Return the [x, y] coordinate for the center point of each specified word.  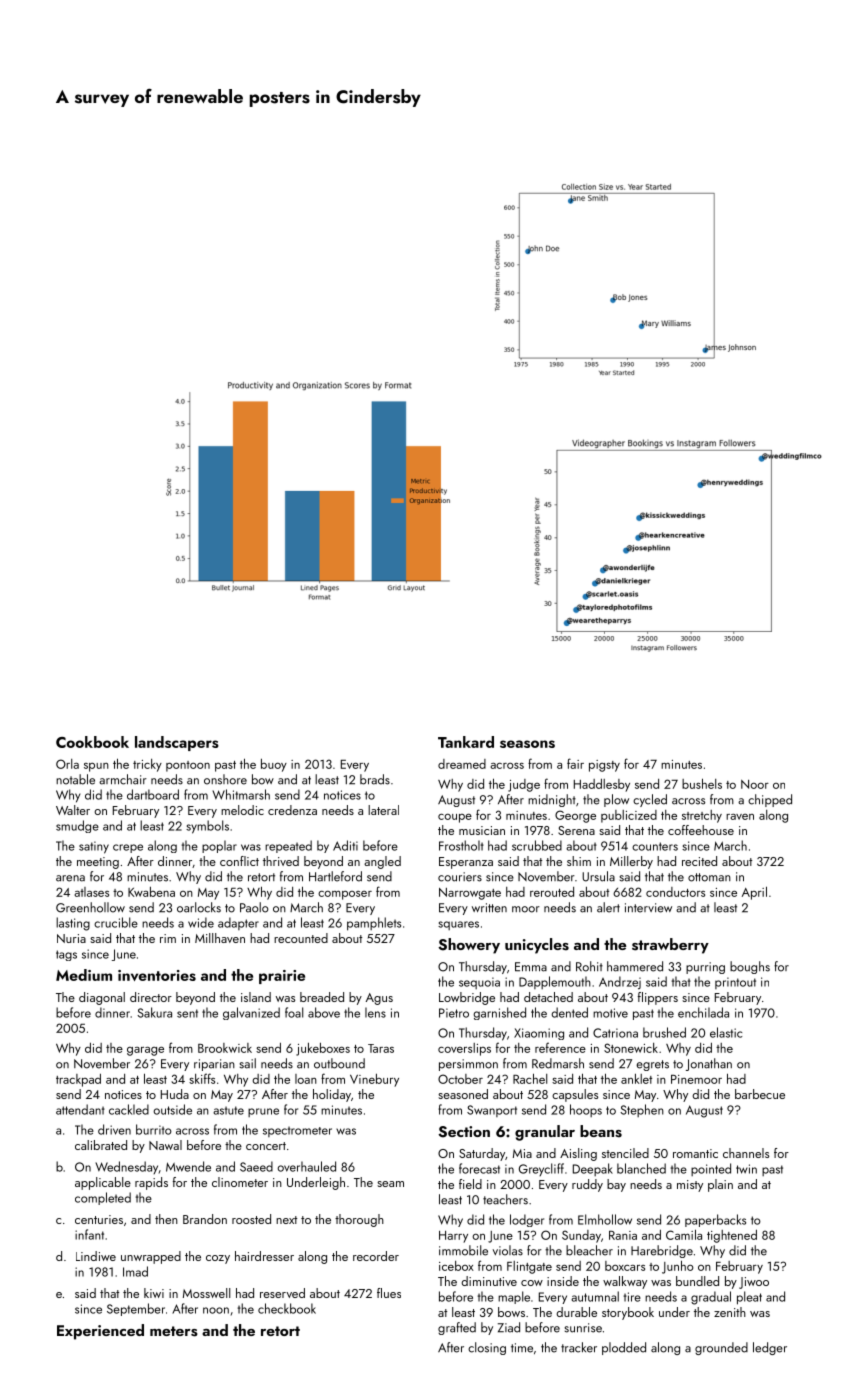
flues [389, 1293]
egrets [652, 1065]
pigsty [604, 766]
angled [382, 862]
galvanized [251, 1013]
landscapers [177, 743]
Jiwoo [754, 1283]
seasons [527, 744]
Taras [381, 1048]
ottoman [709, 877]
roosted [251, 1219]
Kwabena [151, 892]
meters [174, 1331]
